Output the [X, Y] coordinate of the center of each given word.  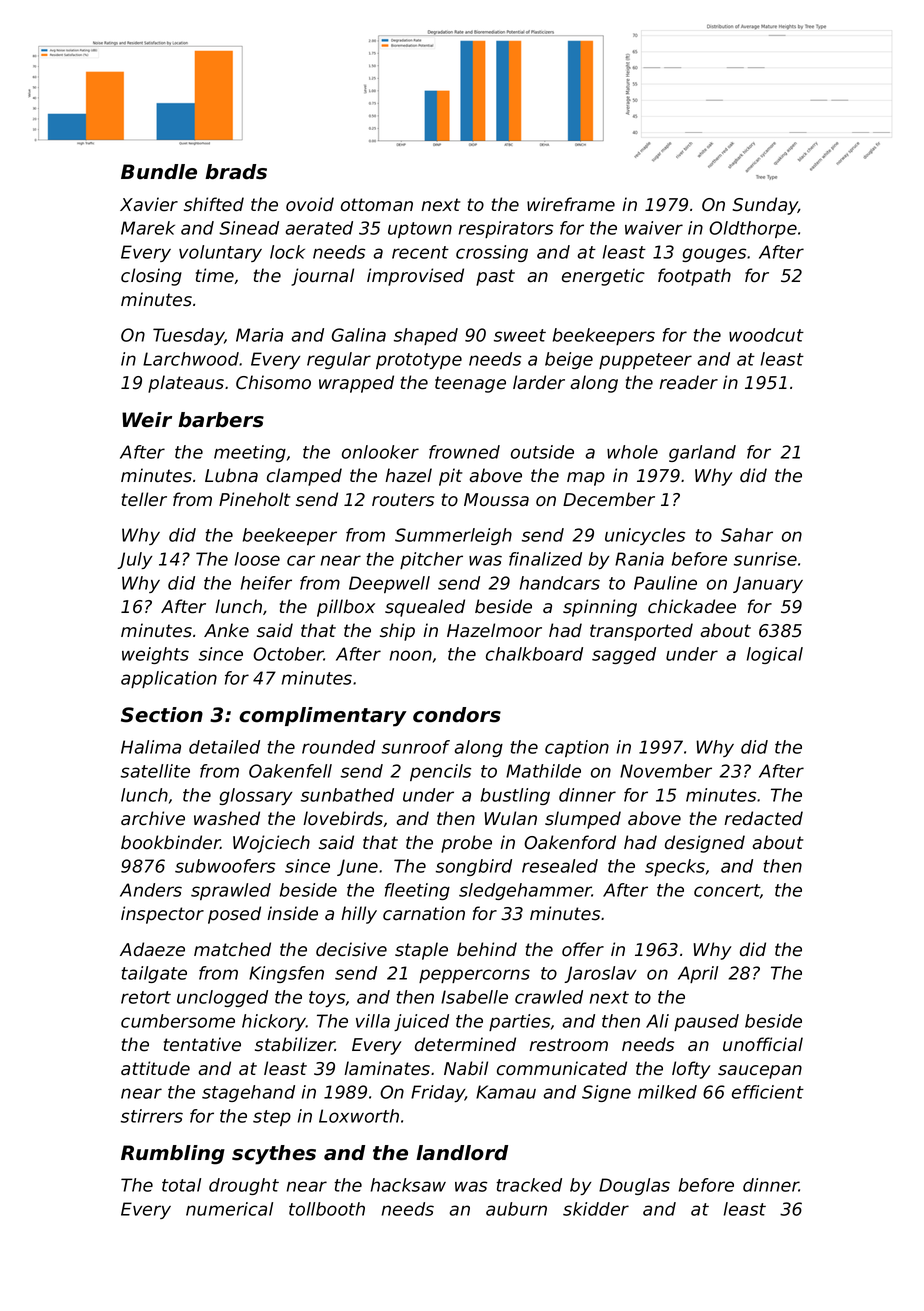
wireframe [571, 204]
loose [257, 559]
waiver [654, 228]
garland [702, 453]
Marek [148, 228]
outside [542, 452]
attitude [155, 1068]
